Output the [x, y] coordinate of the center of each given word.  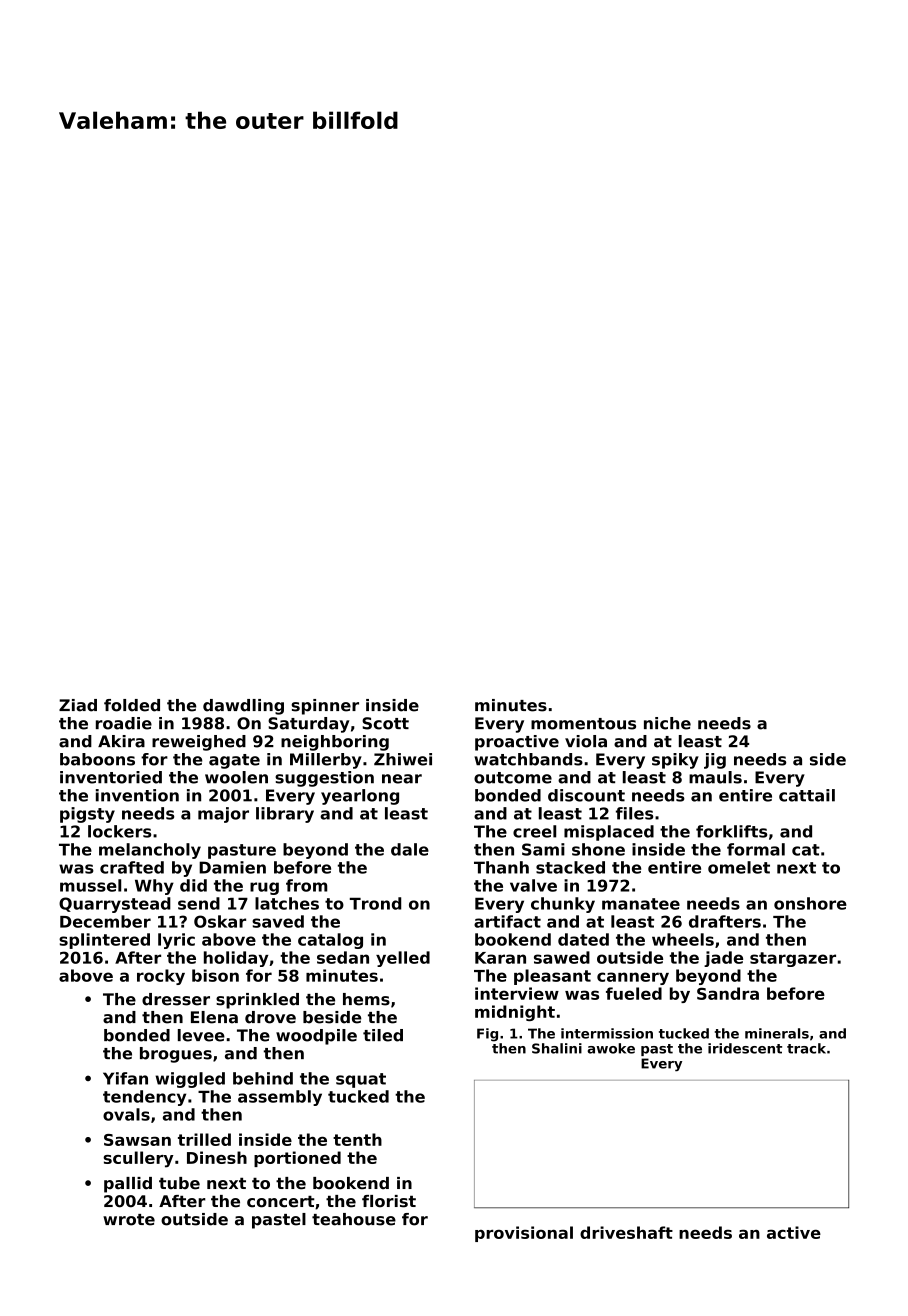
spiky [675, 761]
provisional [524, 1234]
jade [723, 959]
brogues [176, 1055]
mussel [90, 885]
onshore [810, 903]
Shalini [557, 1048]
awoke [611, 1048]
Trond [375, 903]
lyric [176, 941]
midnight [515, 1013]
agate [234, 761]
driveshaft [626, 1232]
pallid [128, 1185]
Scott [385, 723]
